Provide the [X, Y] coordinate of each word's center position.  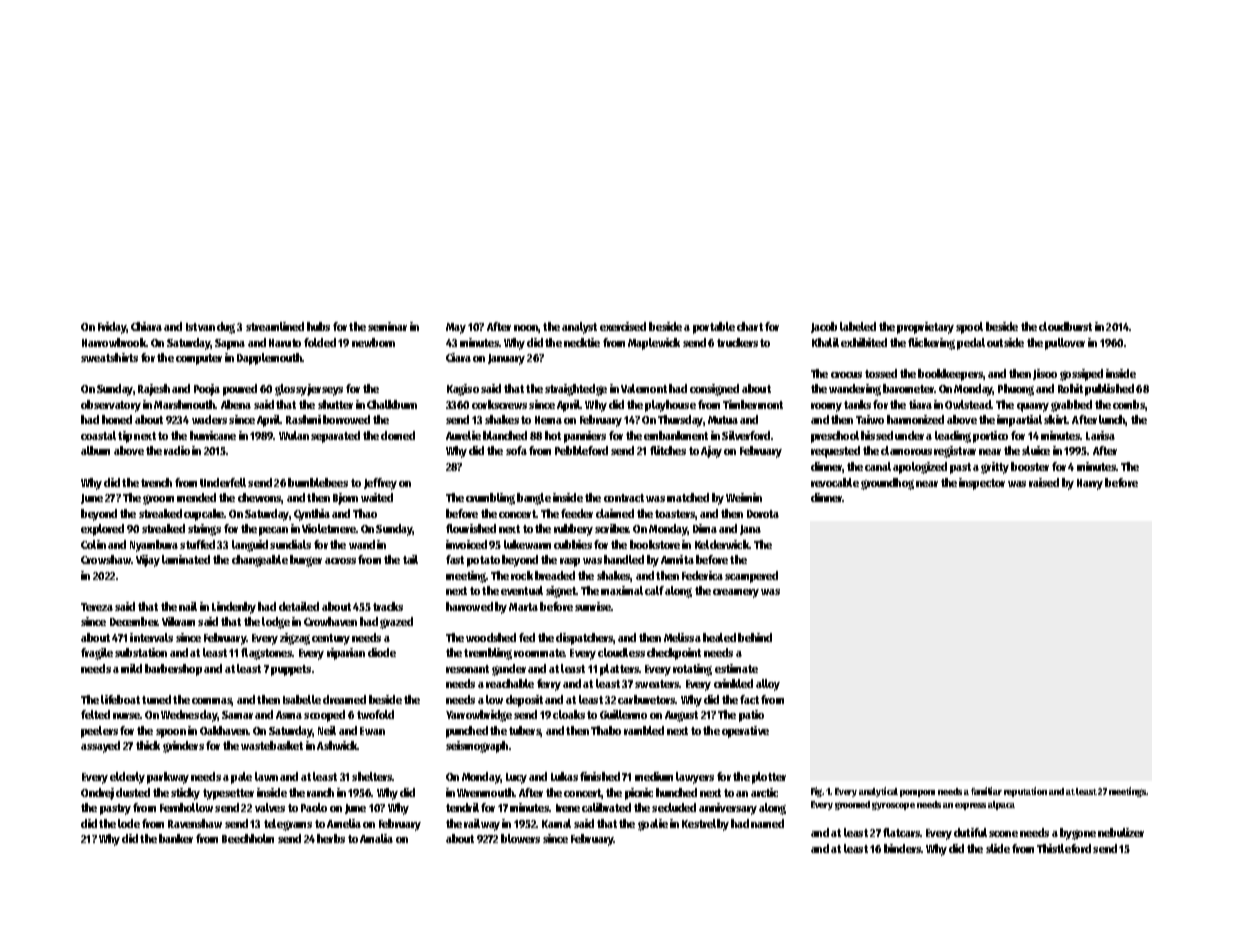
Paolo [314, 807]
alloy [768, 685]
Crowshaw [106, 559]
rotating [692, 670]
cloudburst [1065, 326]
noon [526, 328]
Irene [568, 808]
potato [483, 561]
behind [755, 637]
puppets [291, 670]
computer [199, 359]
